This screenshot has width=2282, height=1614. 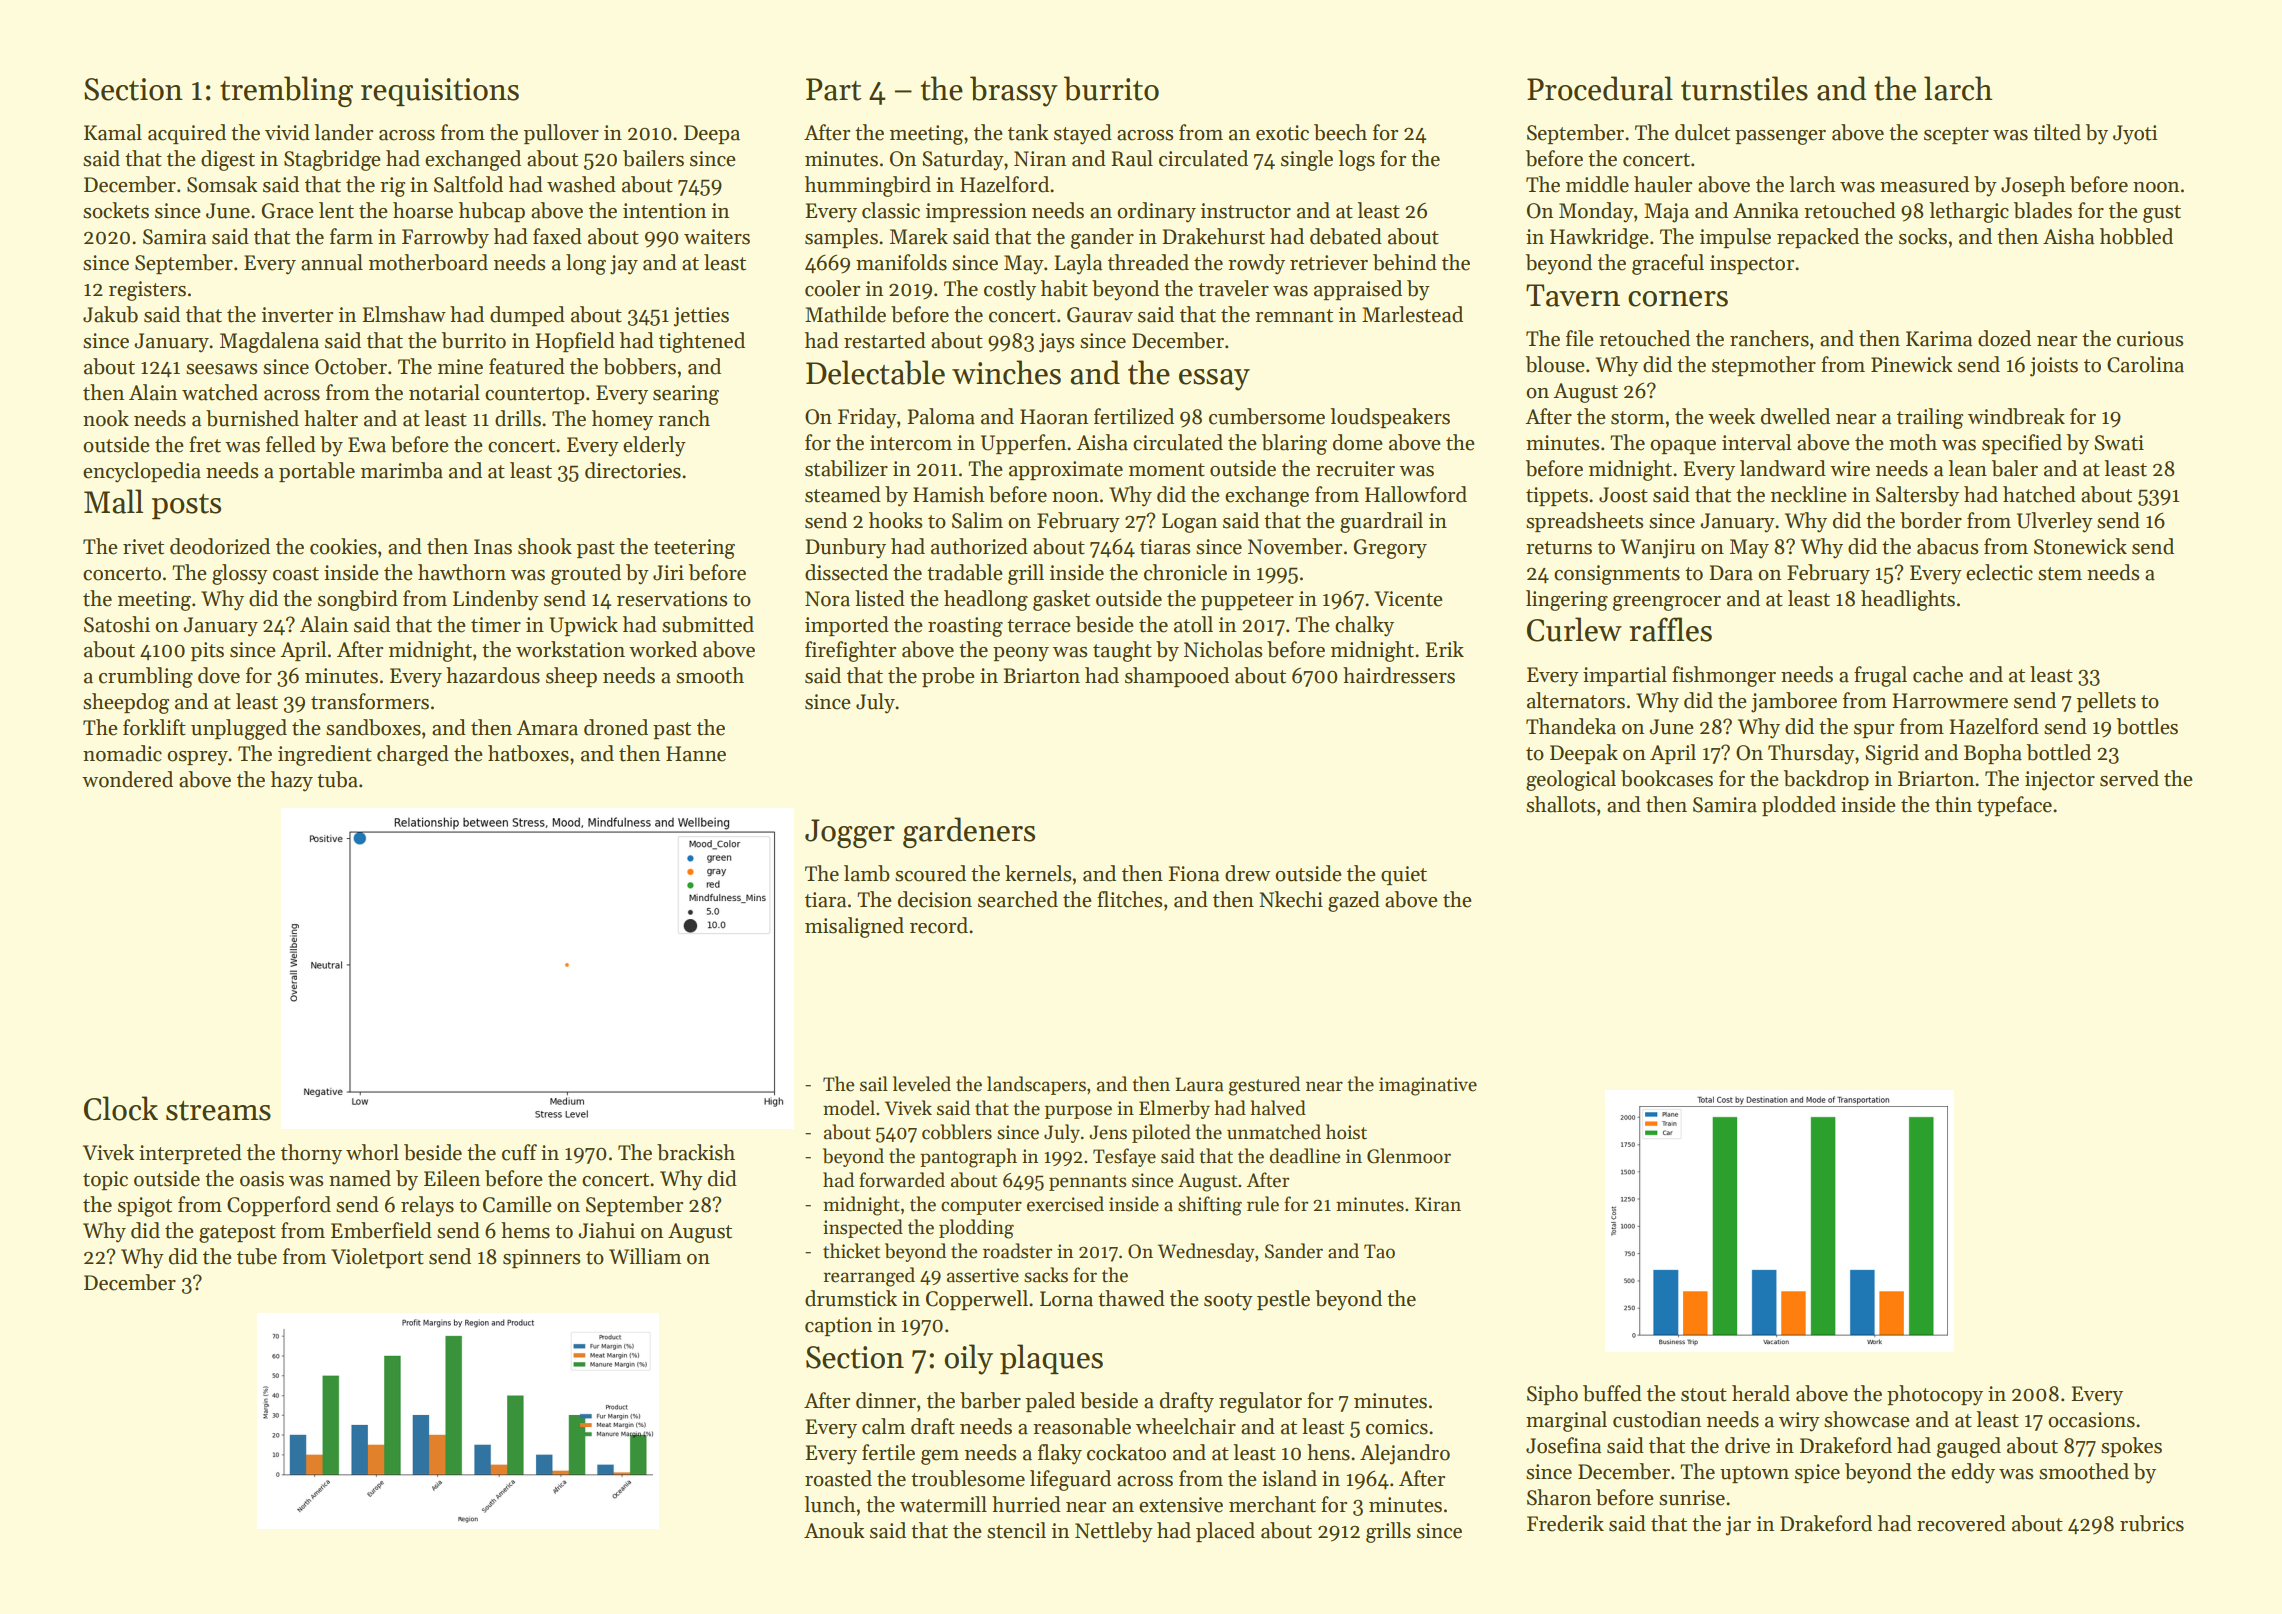 What do you see at coordinates (1923, 236) in the screenshot?
I see `socks` at bounding box center [1923, 236].
